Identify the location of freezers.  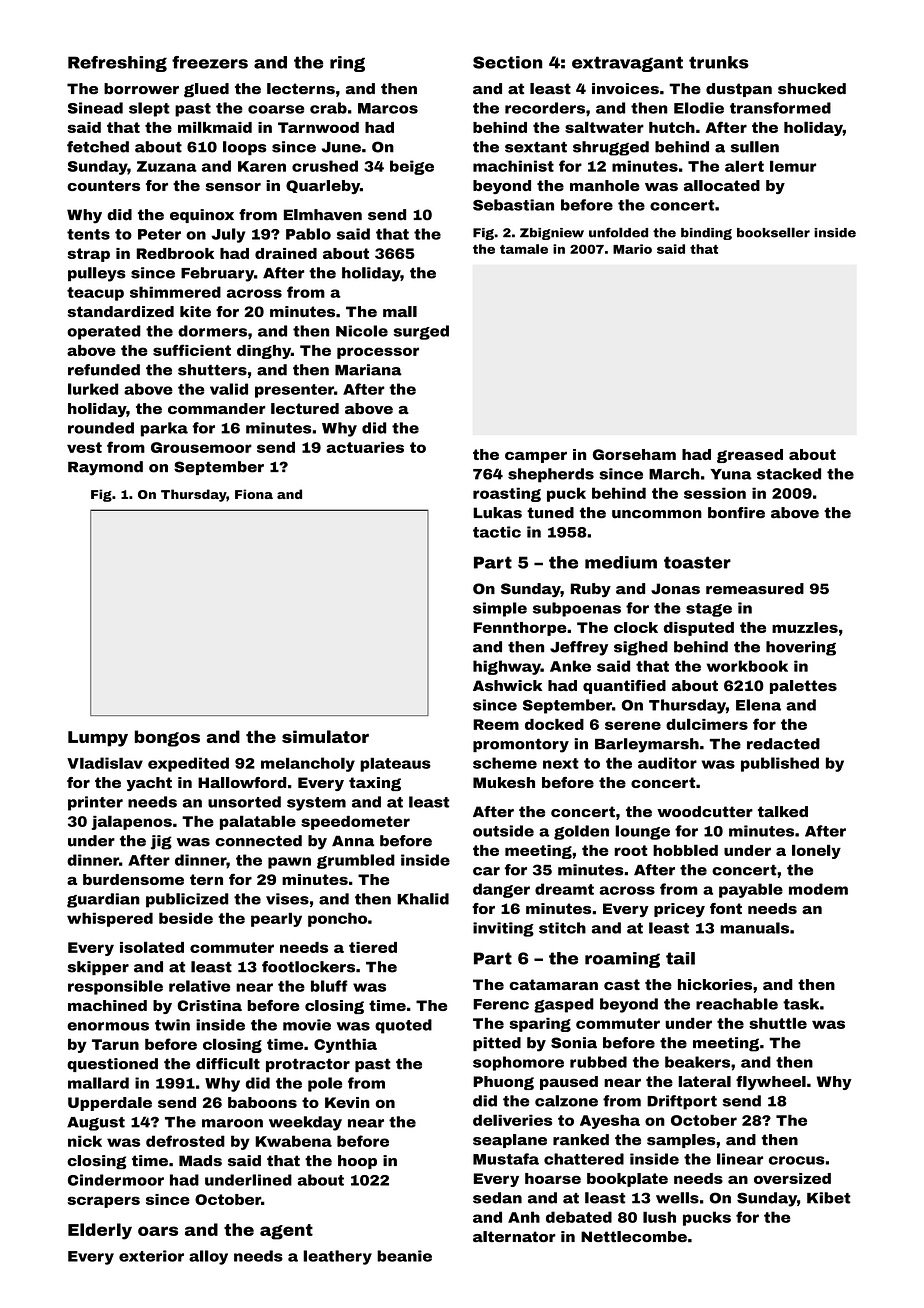
(210, 62).
